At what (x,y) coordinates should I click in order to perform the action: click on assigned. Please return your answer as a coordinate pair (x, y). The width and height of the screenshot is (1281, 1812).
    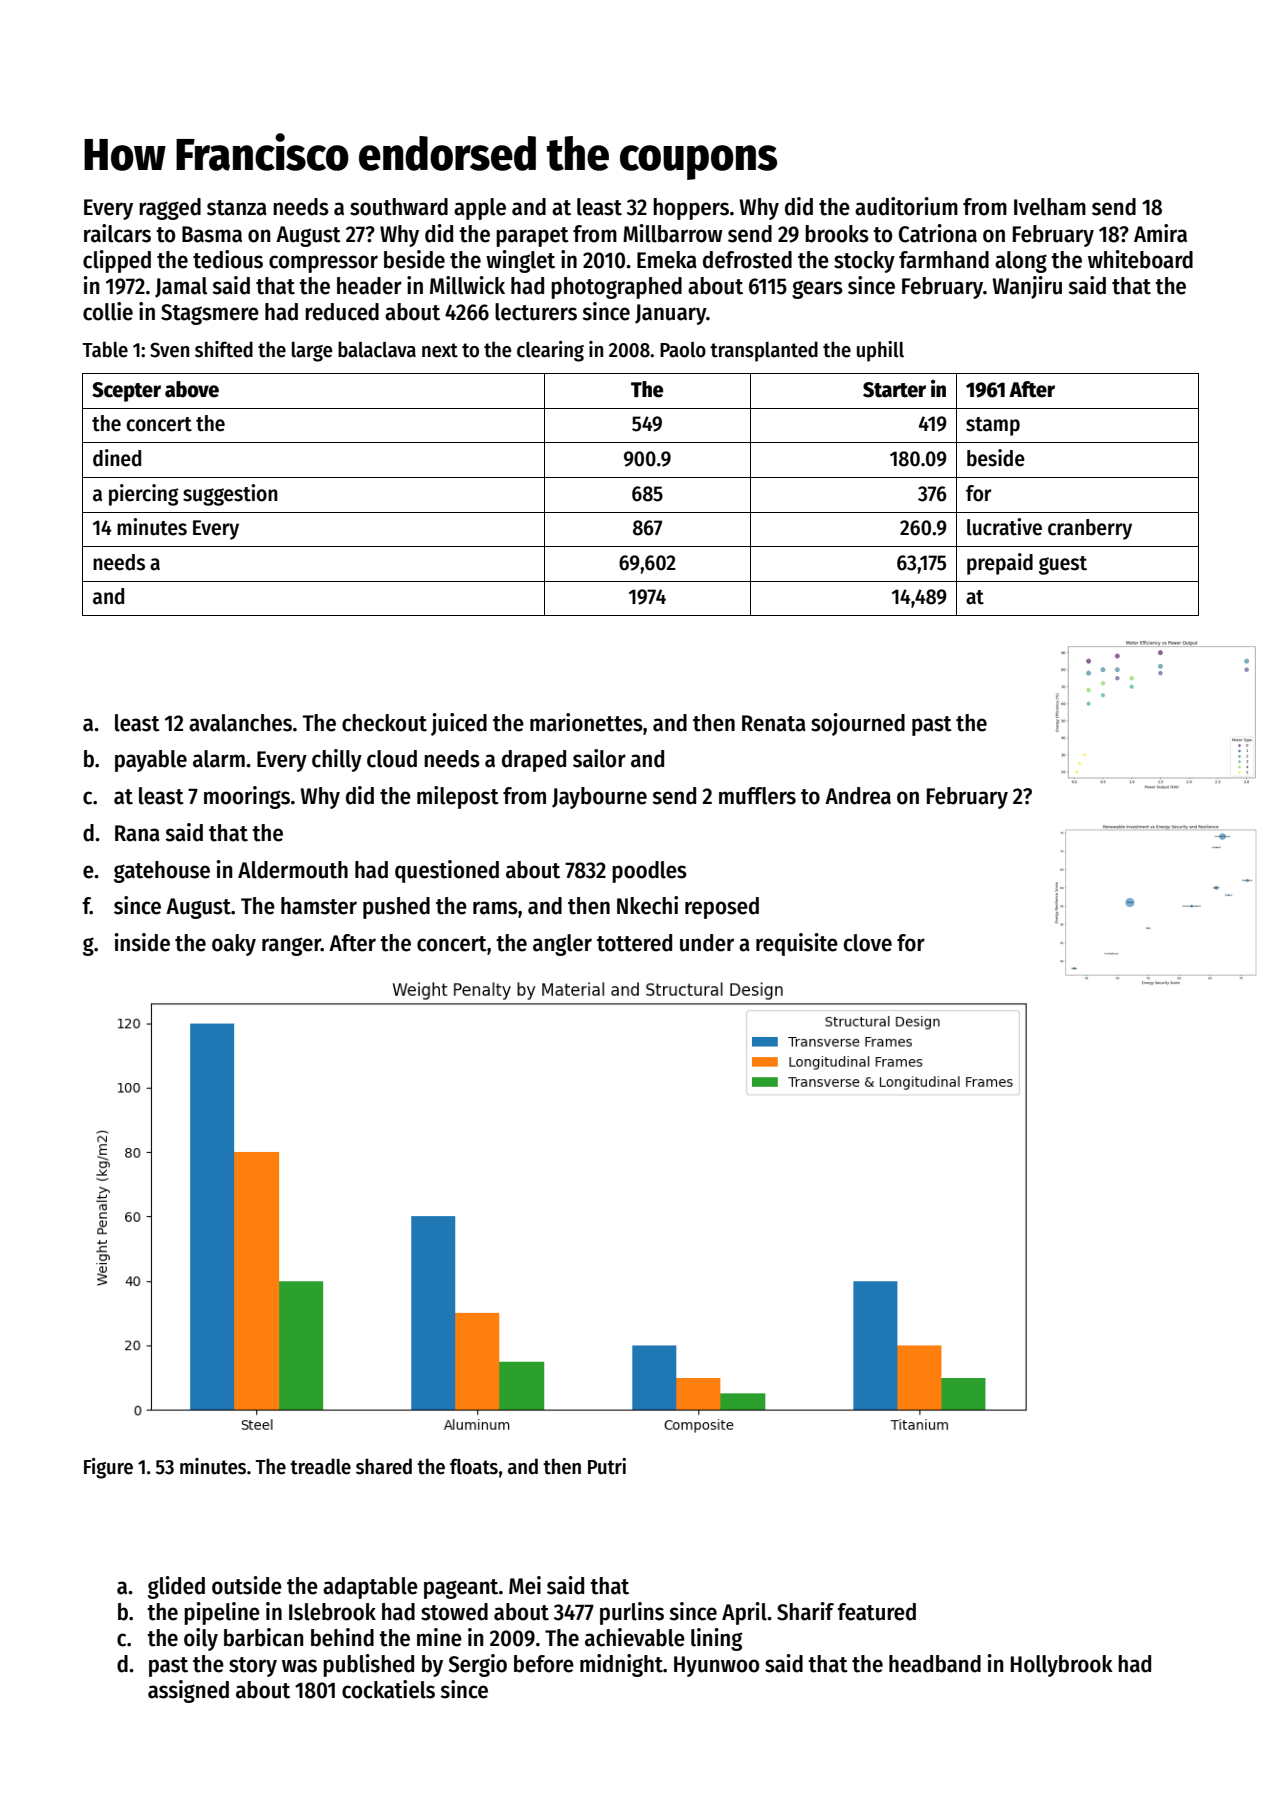
    Looking at the image, I should click on (188, 1691).
